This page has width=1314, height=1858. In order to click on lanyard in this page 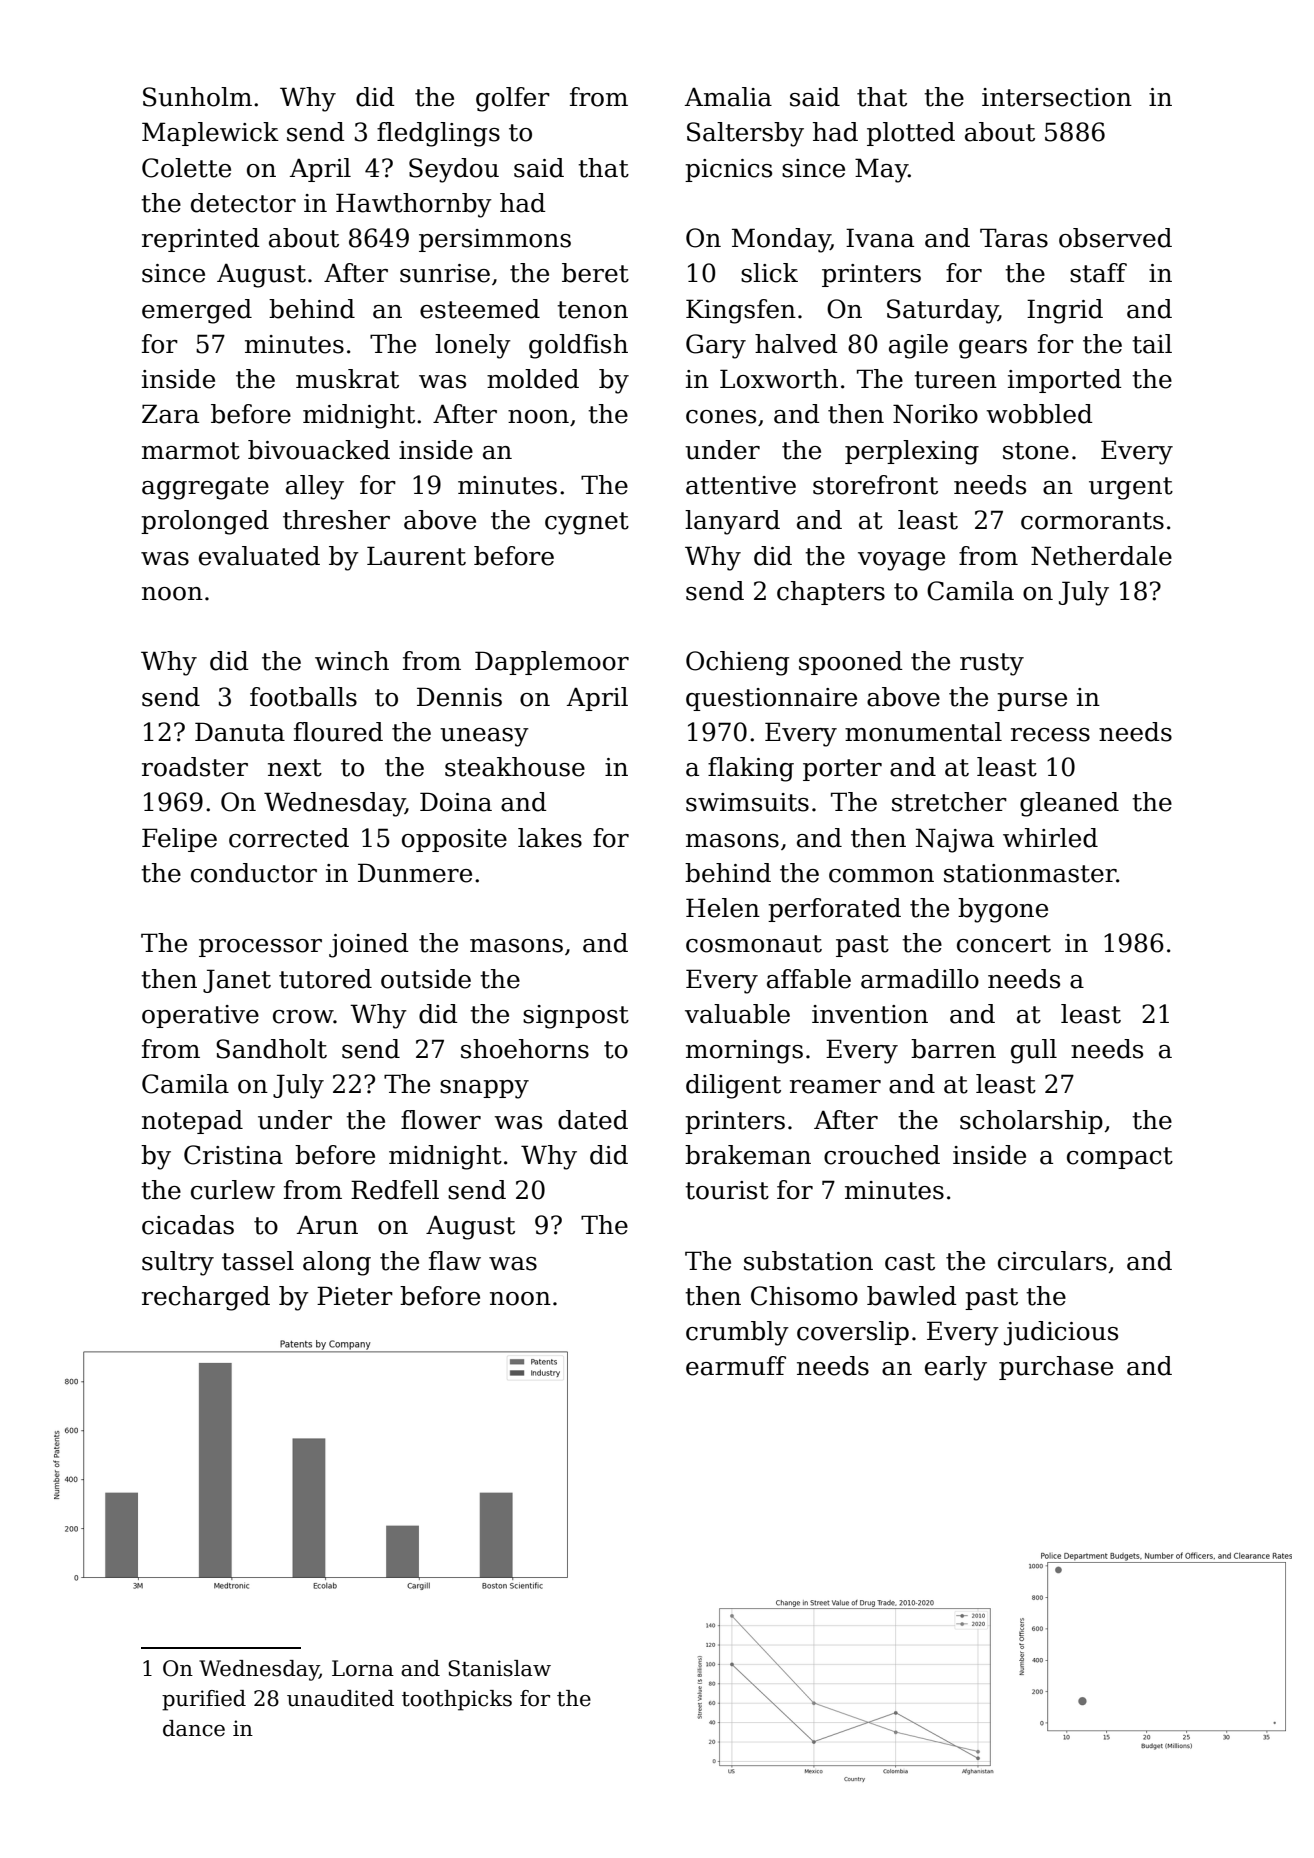, I will do `click(732, 522)`.
